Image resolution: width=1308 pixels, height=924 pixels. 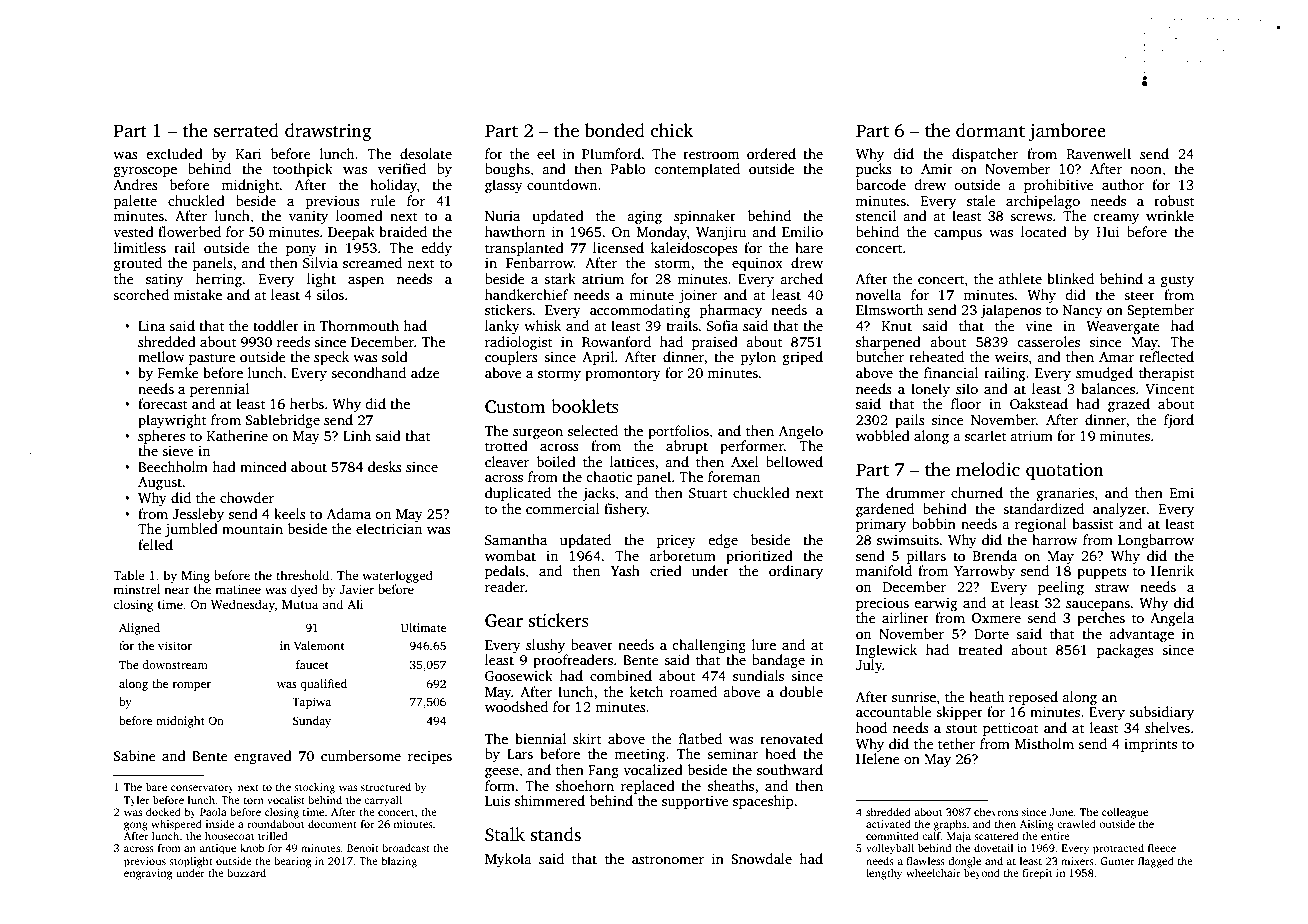 What do you see at coordinates (1123, 327) in the screenshot?
I see `Weavergate` at bounding box center [1123, 327].
